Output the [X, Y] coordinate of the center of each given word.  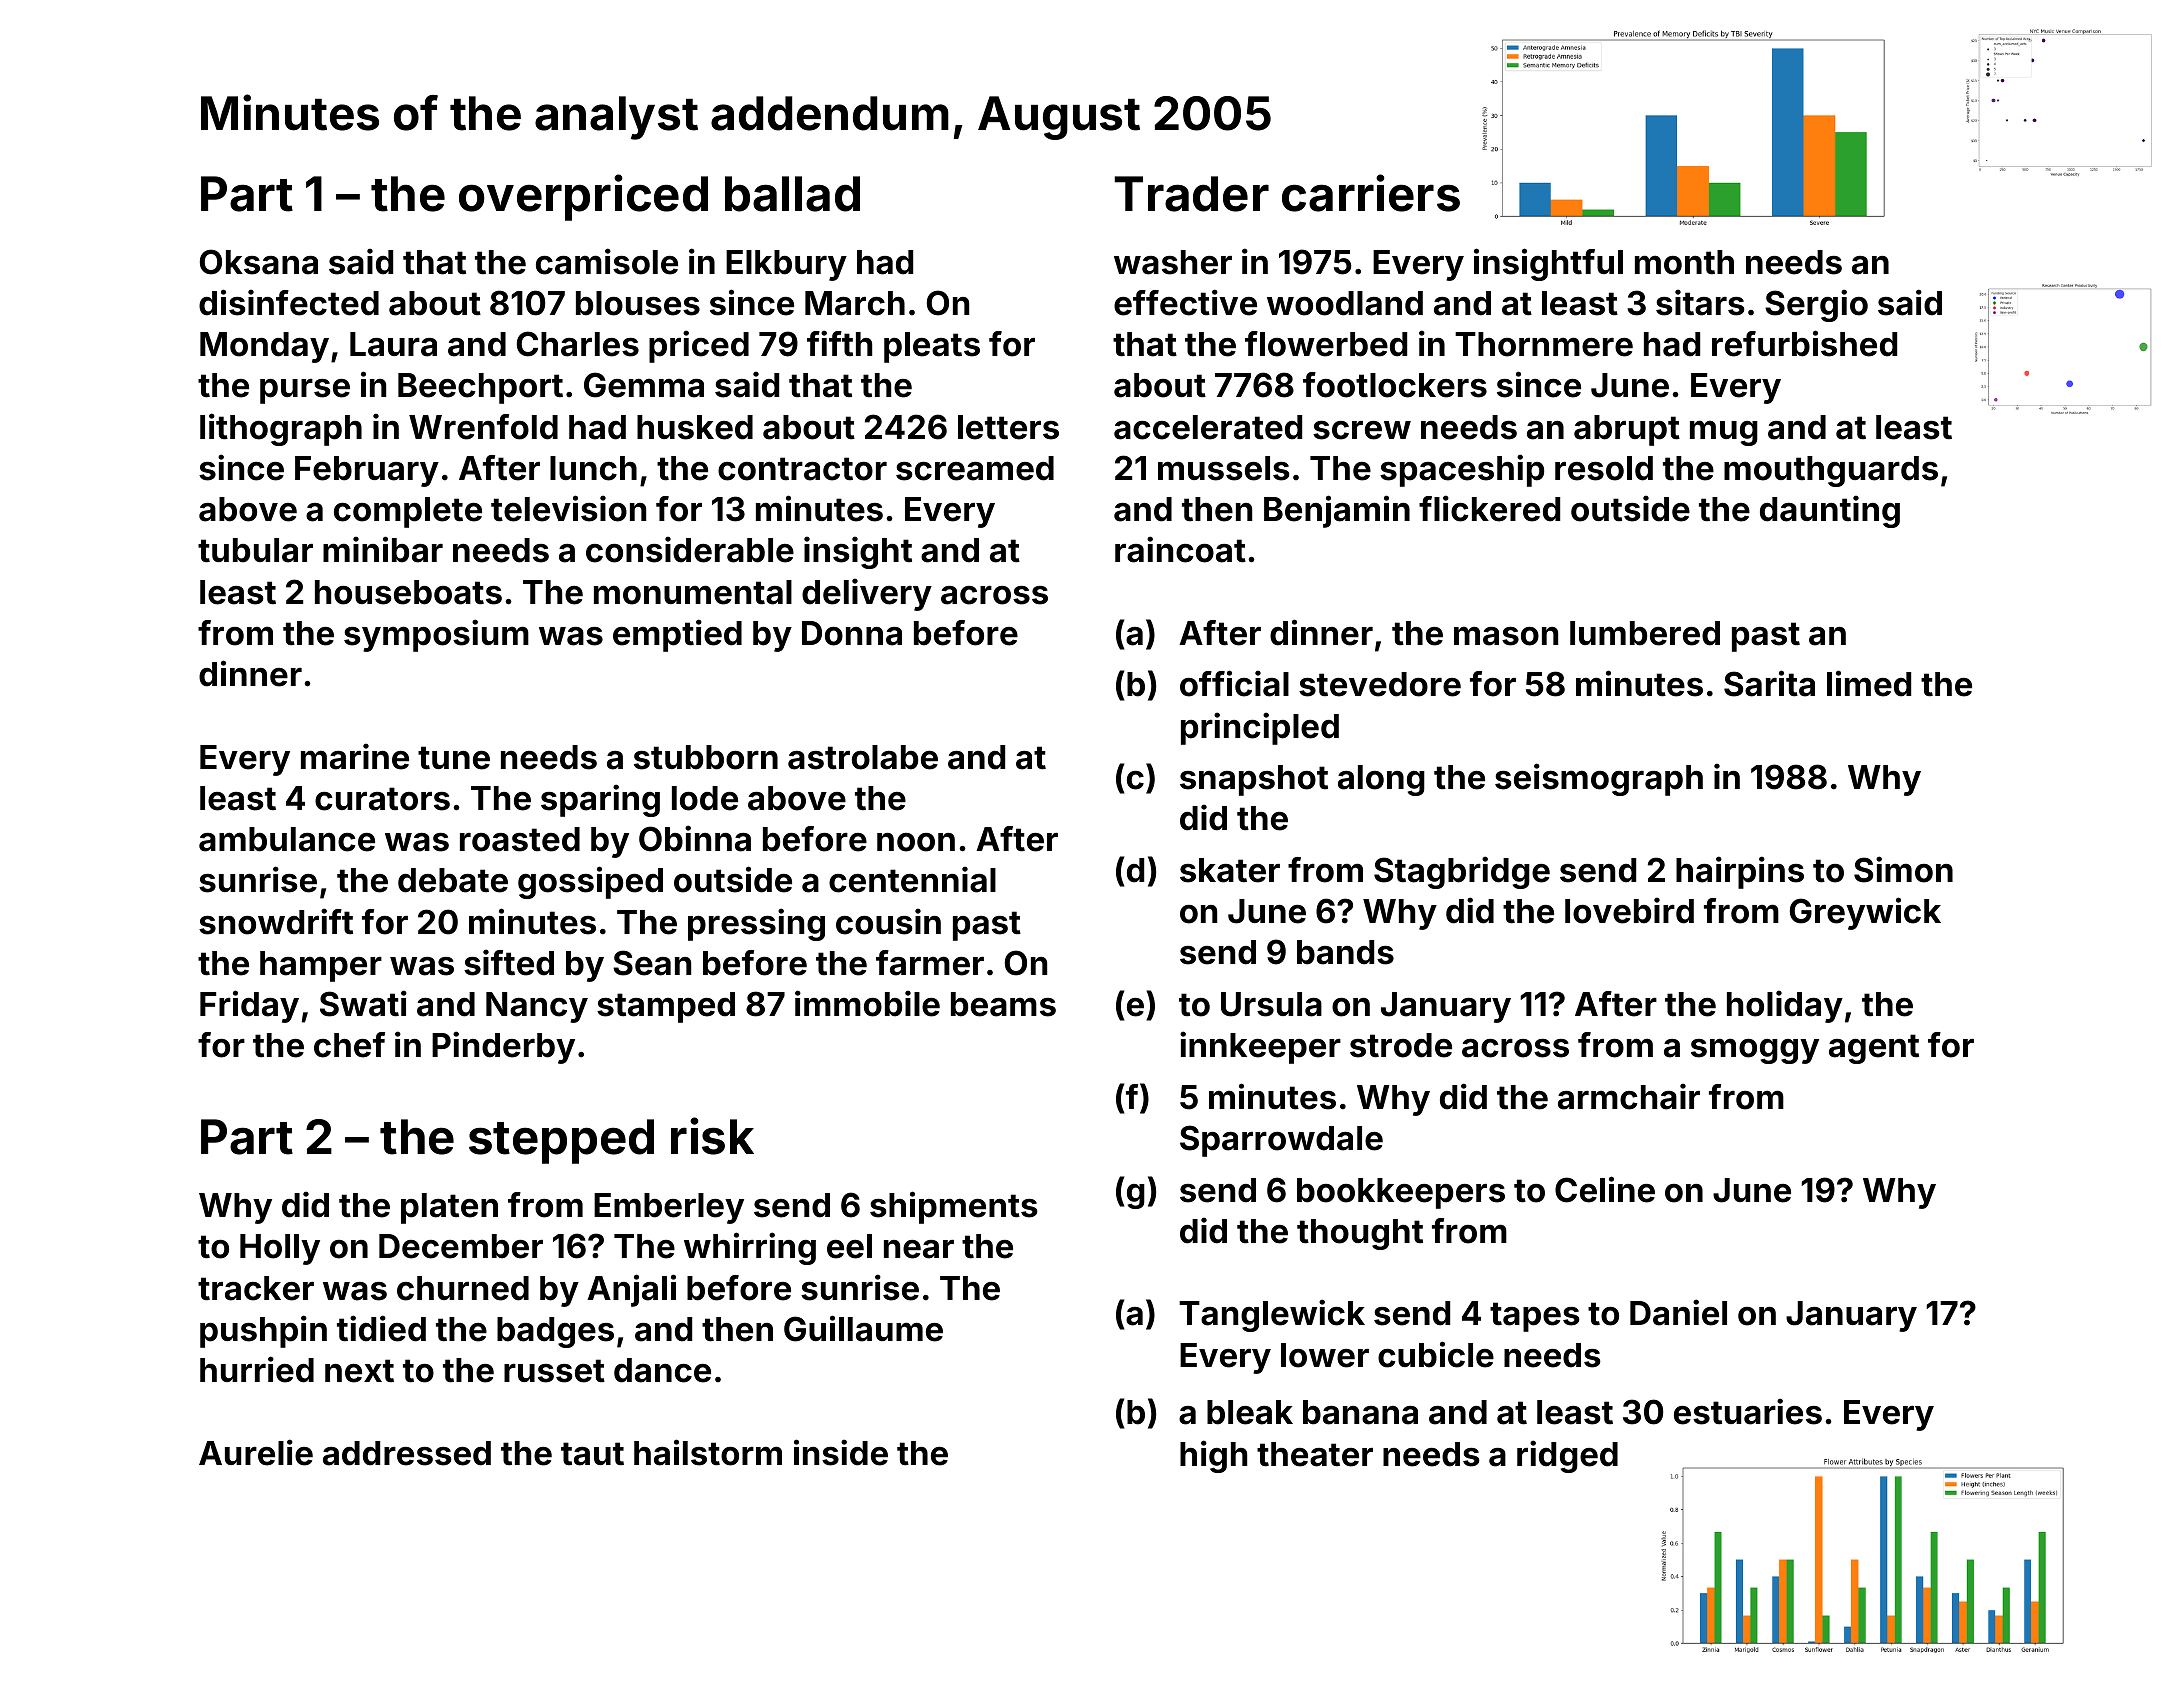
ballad [792, 194]
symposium [436, 635]
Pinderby [503, 1047]
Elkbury [786, 265]
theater [1315, 1454]
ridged [1567, 1456]
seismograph [1599, 779]
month [1684, 262]
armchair [1629, 1096]
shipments [954, 1207]
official [1234, 683]
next [359, 1371]
